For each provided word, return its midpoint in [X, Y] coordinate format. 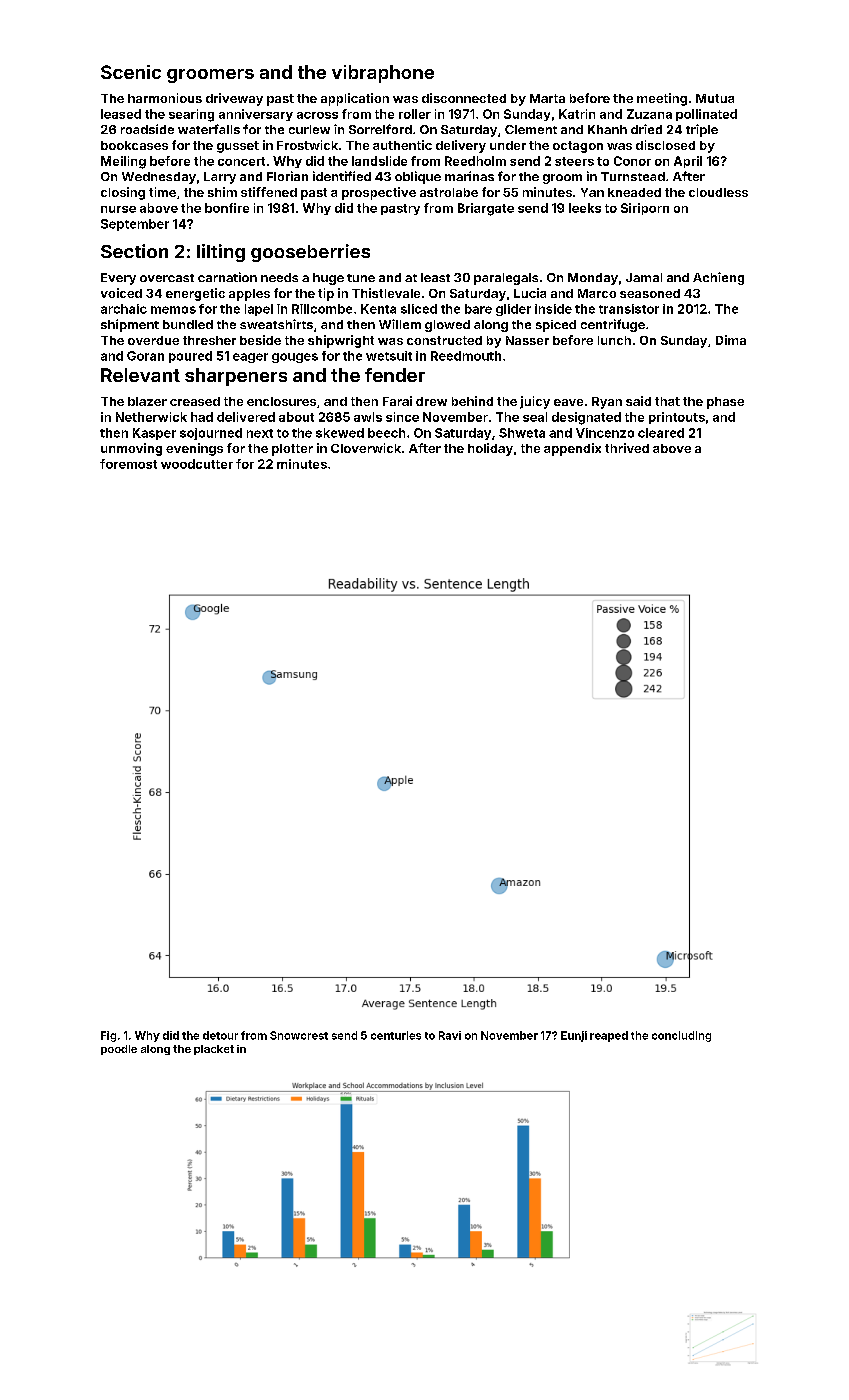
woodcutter [197, 464]
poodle [119, 1050]
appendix [572, 449]
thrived [627, 448]
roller [415, 114]
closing [123, 193]
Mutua [715, 98]
